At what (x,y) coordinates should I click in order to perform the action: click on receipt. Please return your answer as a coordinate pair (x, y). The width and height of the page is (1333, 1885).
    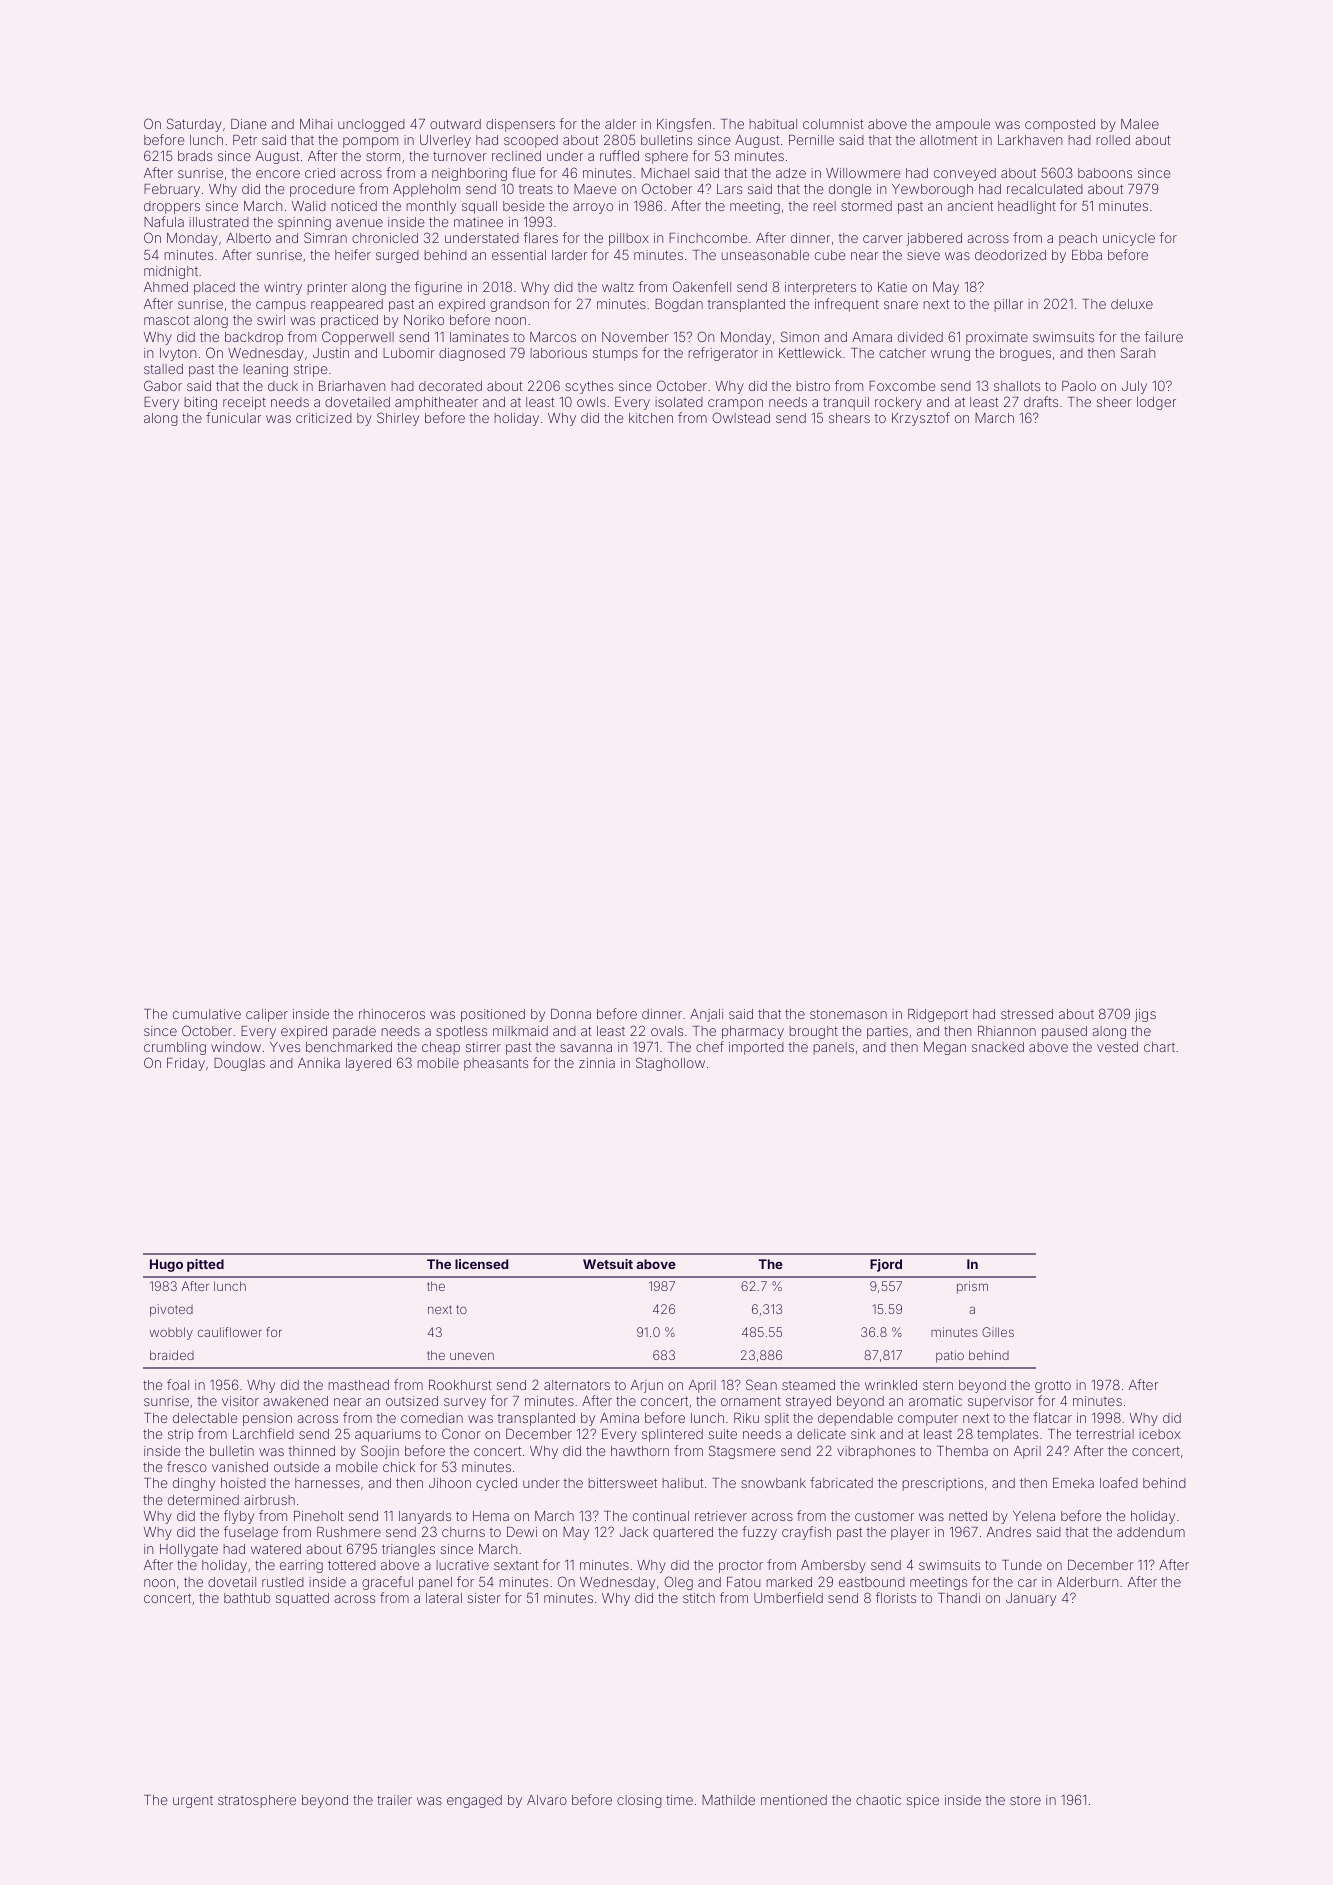
    Looking at the image, I should click on (244, 403).
